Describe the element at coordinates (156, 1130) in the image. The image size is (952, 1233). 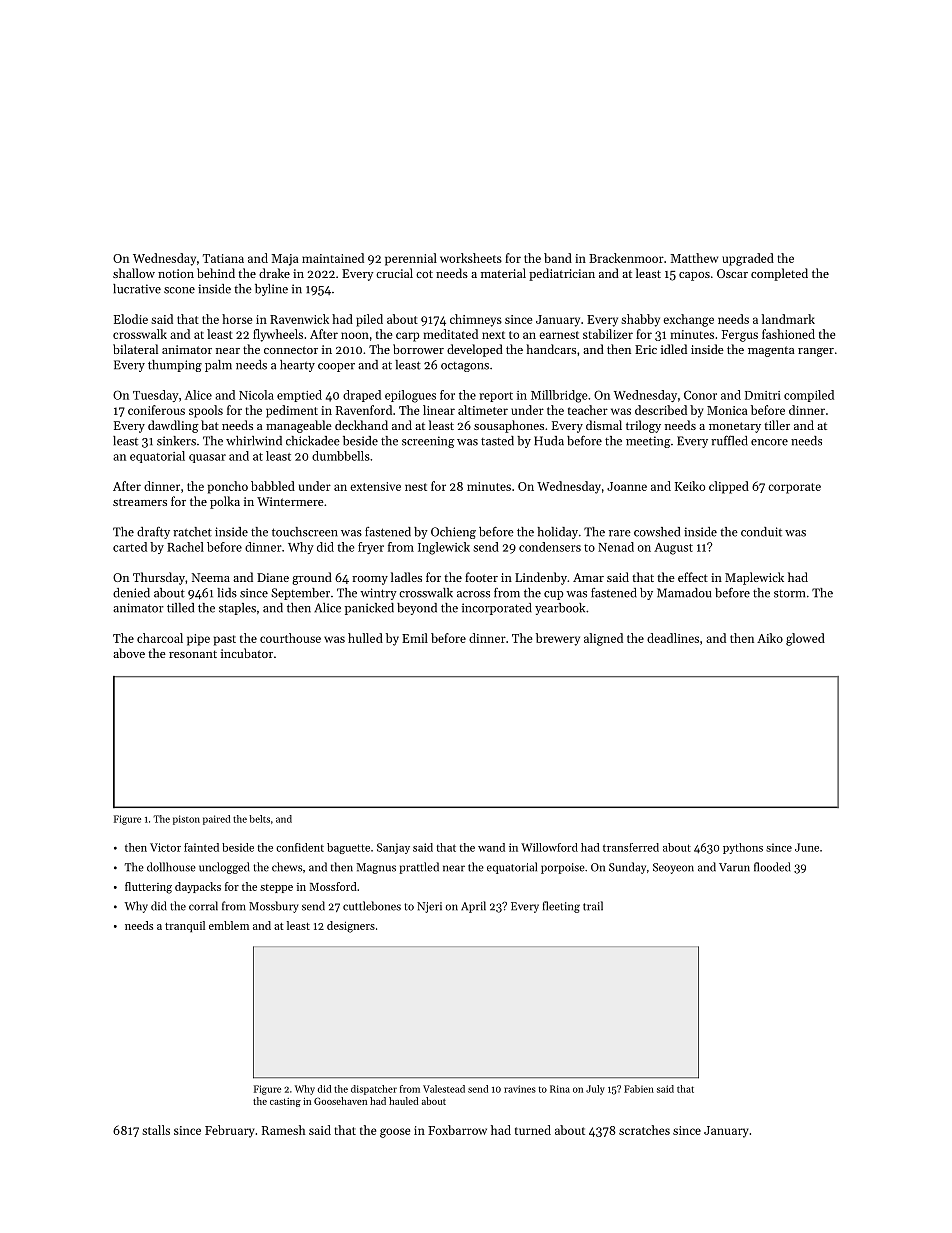
I see `stalls` at that location.
